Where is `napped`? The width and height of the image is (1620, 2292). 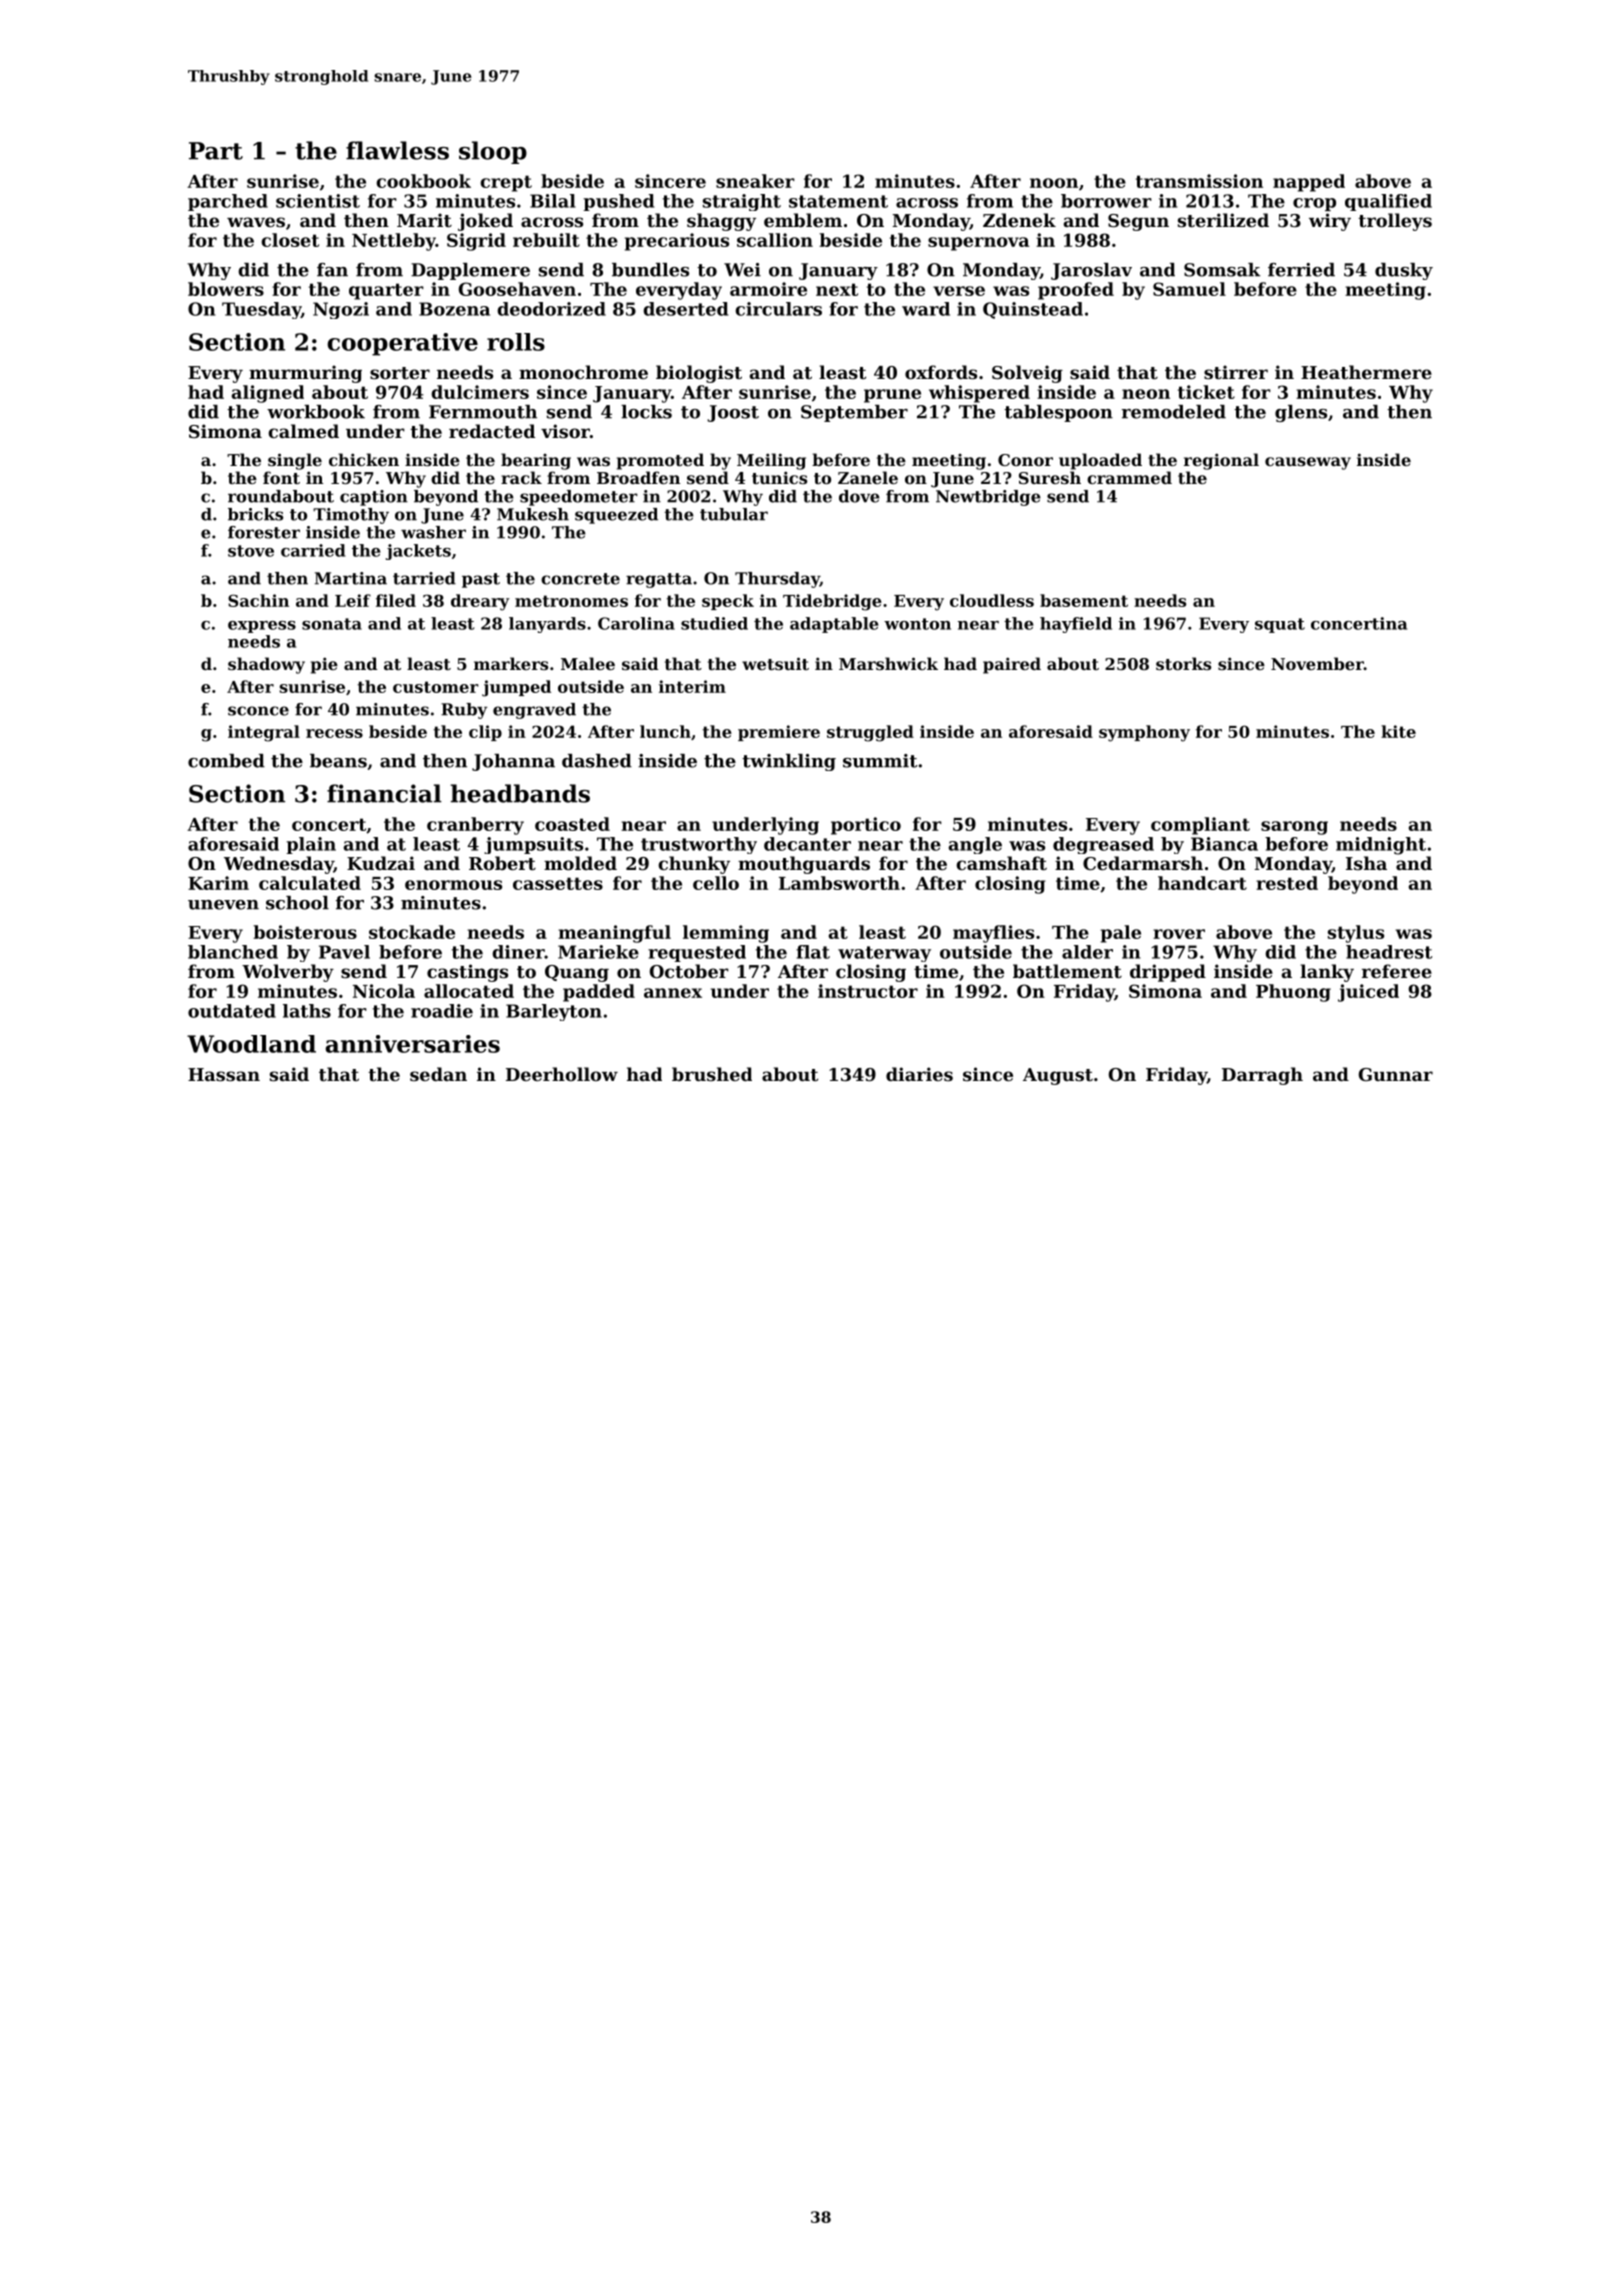 napped is located at coordinates (1309, 183).
